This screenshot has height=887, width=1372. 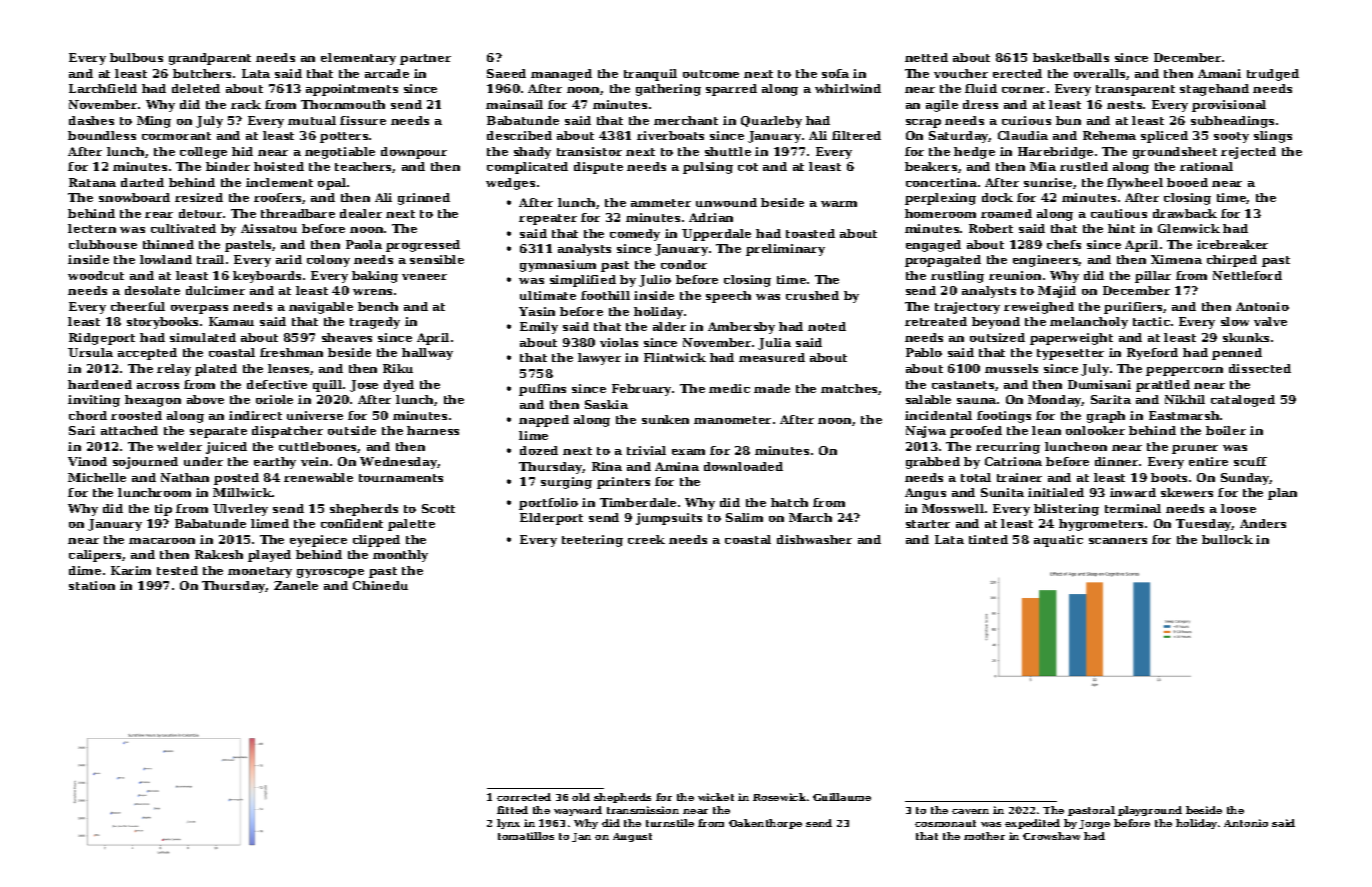 I want to click on slow, so click(x=1235, y=321).
